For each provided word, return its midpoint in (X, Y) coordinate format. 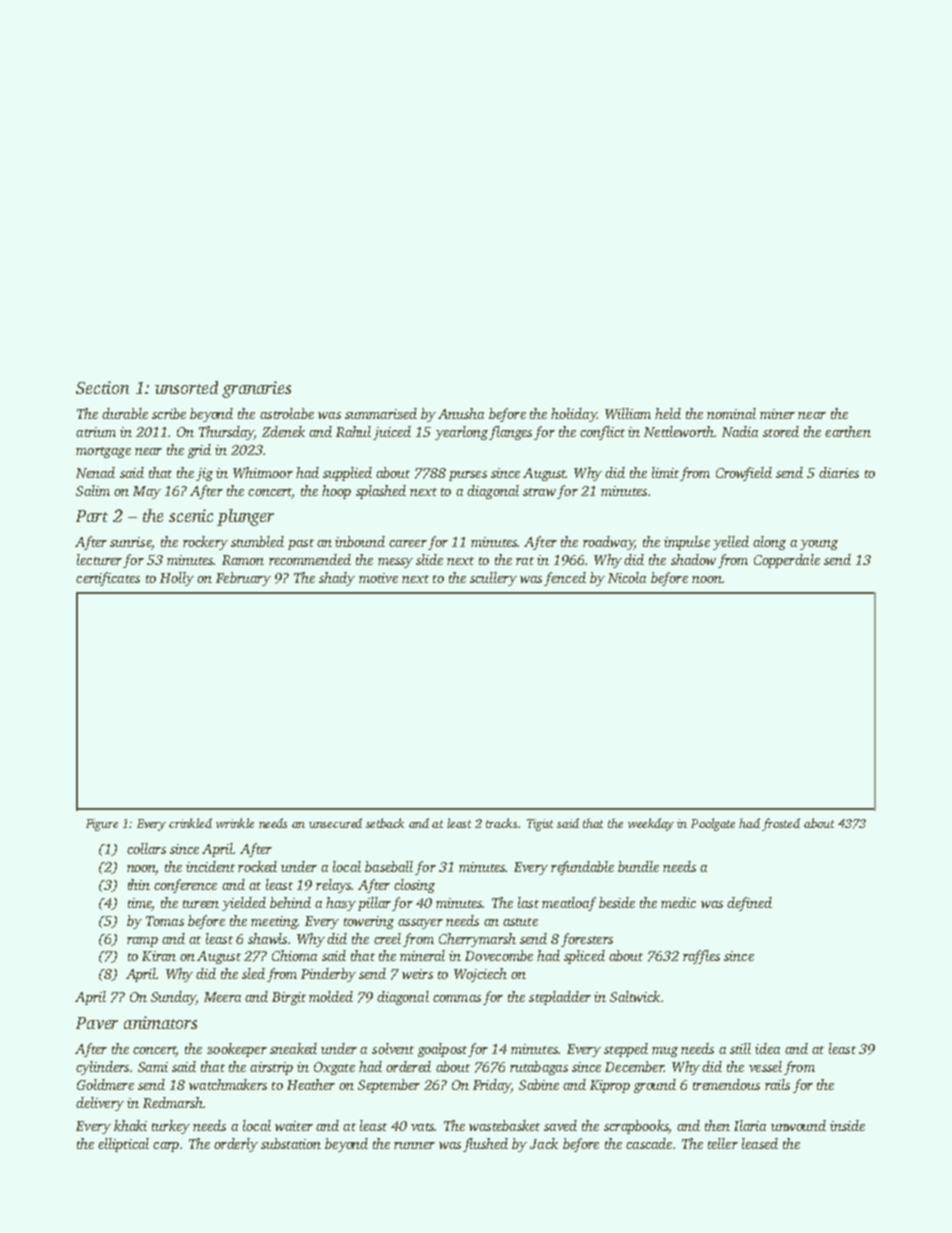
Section (102, 387)
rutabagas (539, 1068)
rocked (257, 866)
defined (749, 904)
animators (160, 1022)
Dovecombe (499, 955)
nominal (731, 413)
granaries (256, 389)
